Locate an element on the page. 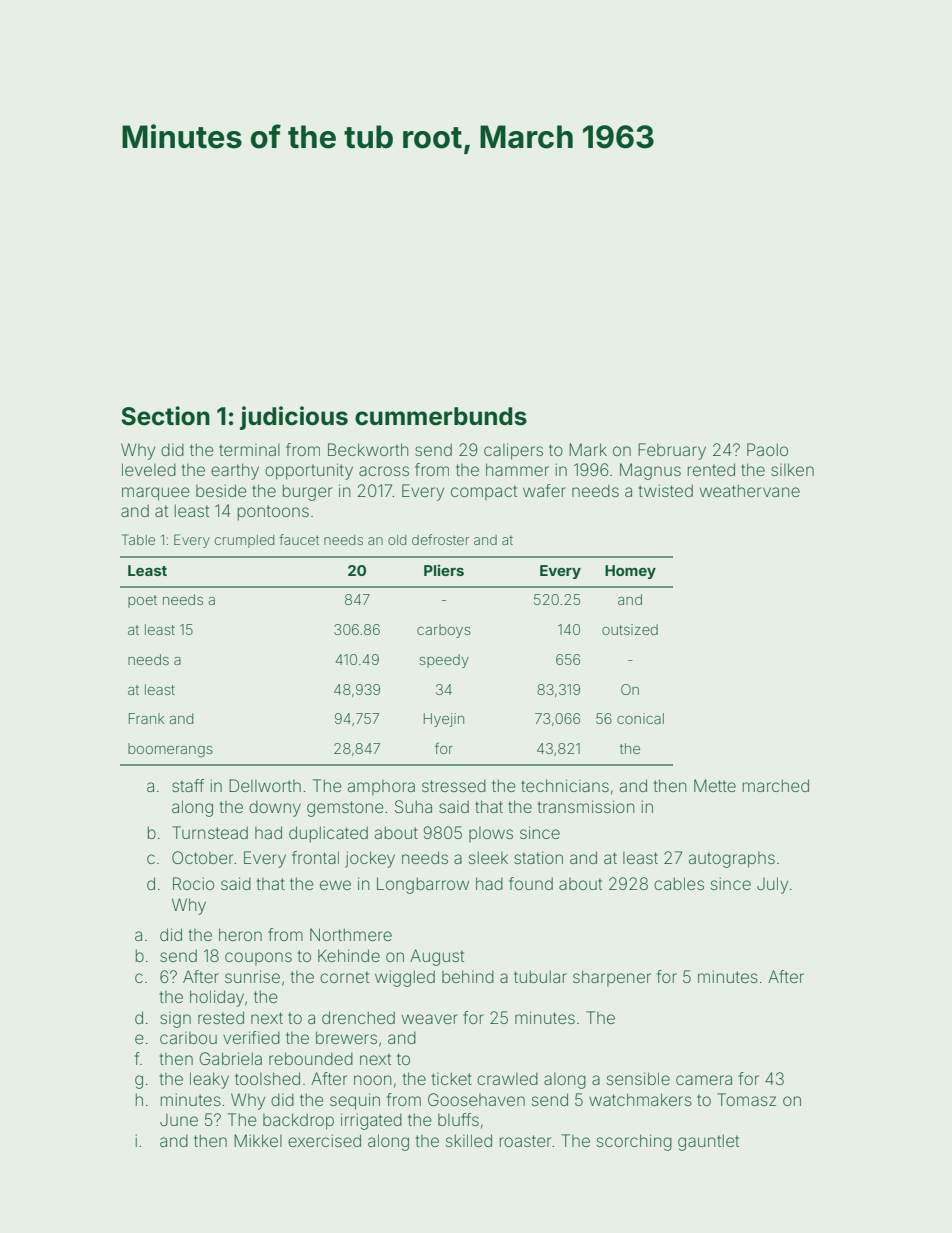  terminal is located at coordinates (249, 450).
